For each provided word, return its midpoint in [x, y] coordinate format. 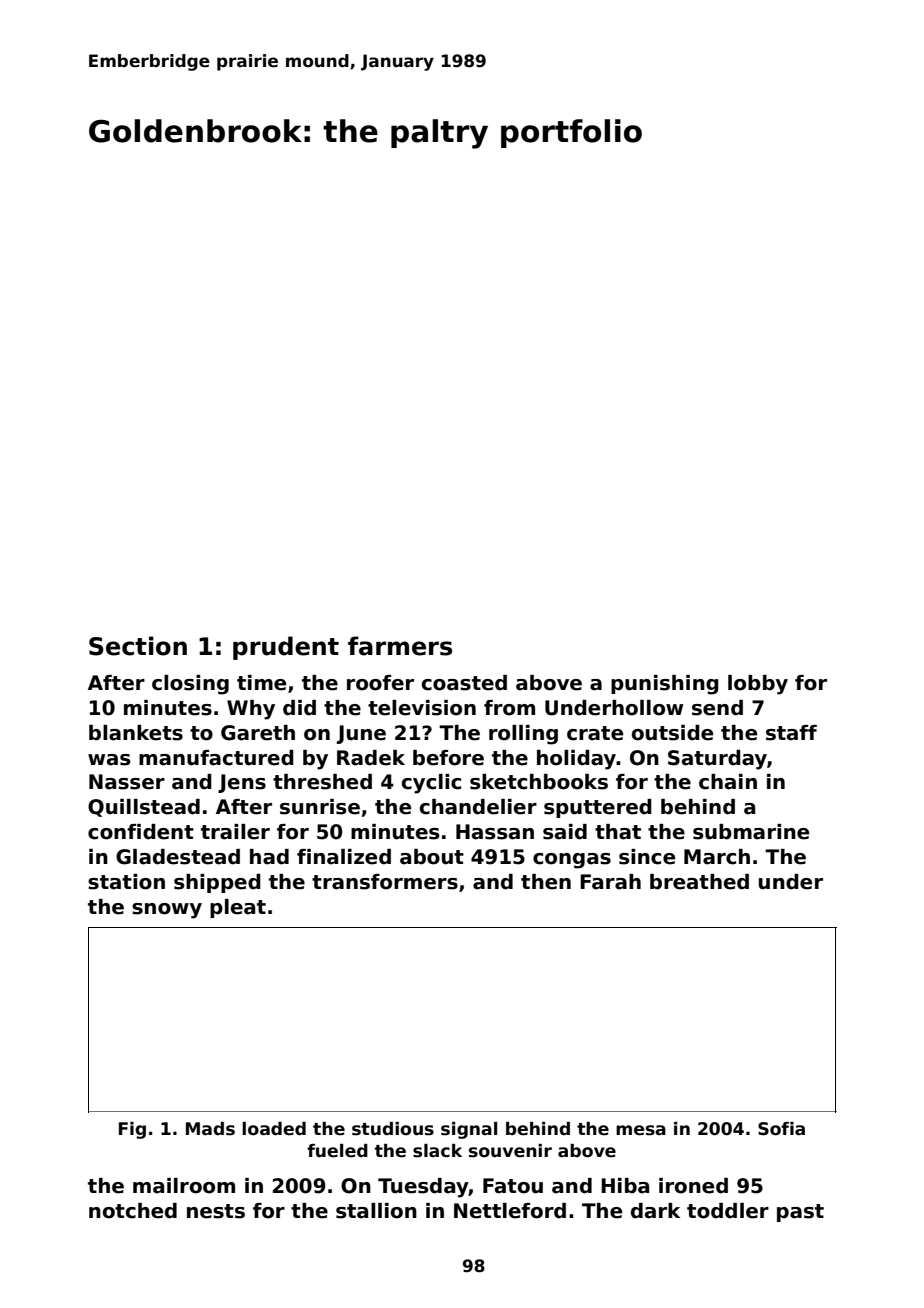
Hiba [625, 1186]
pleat [238, 908]
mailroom [184, 1186]
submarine [751, 832]
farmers [400, 646]
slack [437, 1151]
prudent [286, 648]
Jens [242, 783]
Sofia [781, 1129]
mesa [641, 1130]
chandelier [478, 807]
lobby [758, 685]
